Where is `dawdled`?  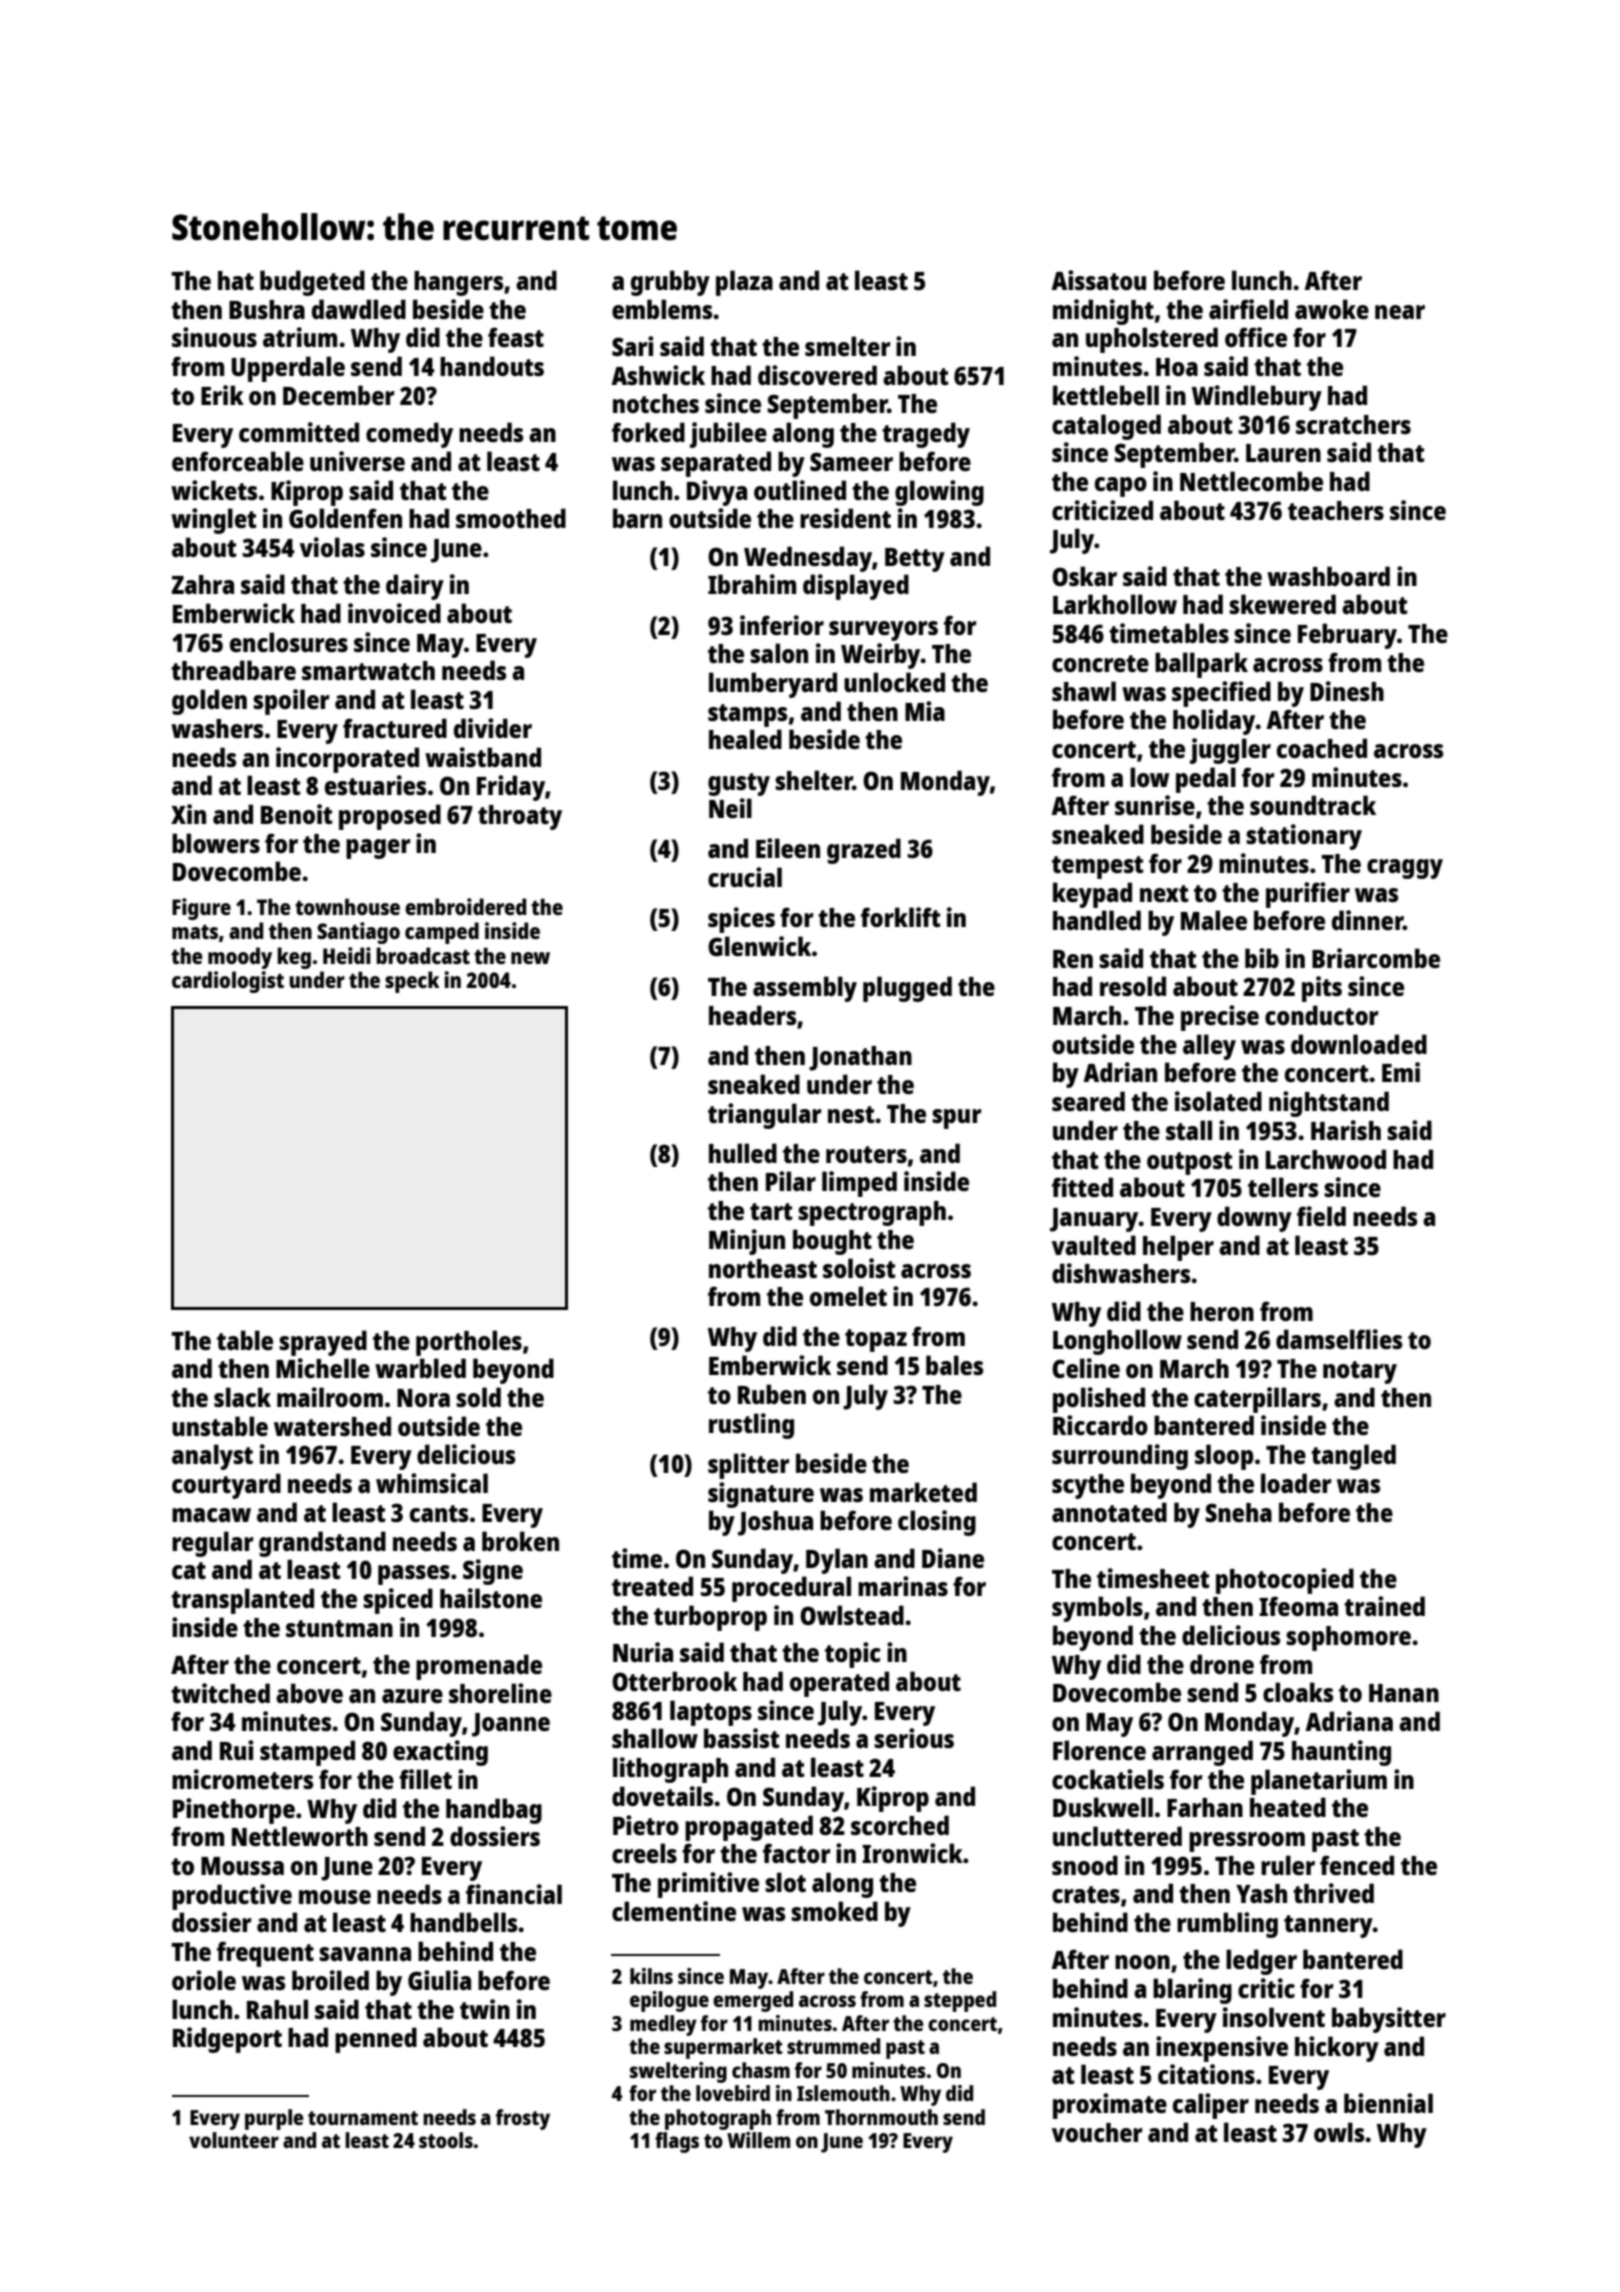 dawdled is located at coordinates (359, 309).
